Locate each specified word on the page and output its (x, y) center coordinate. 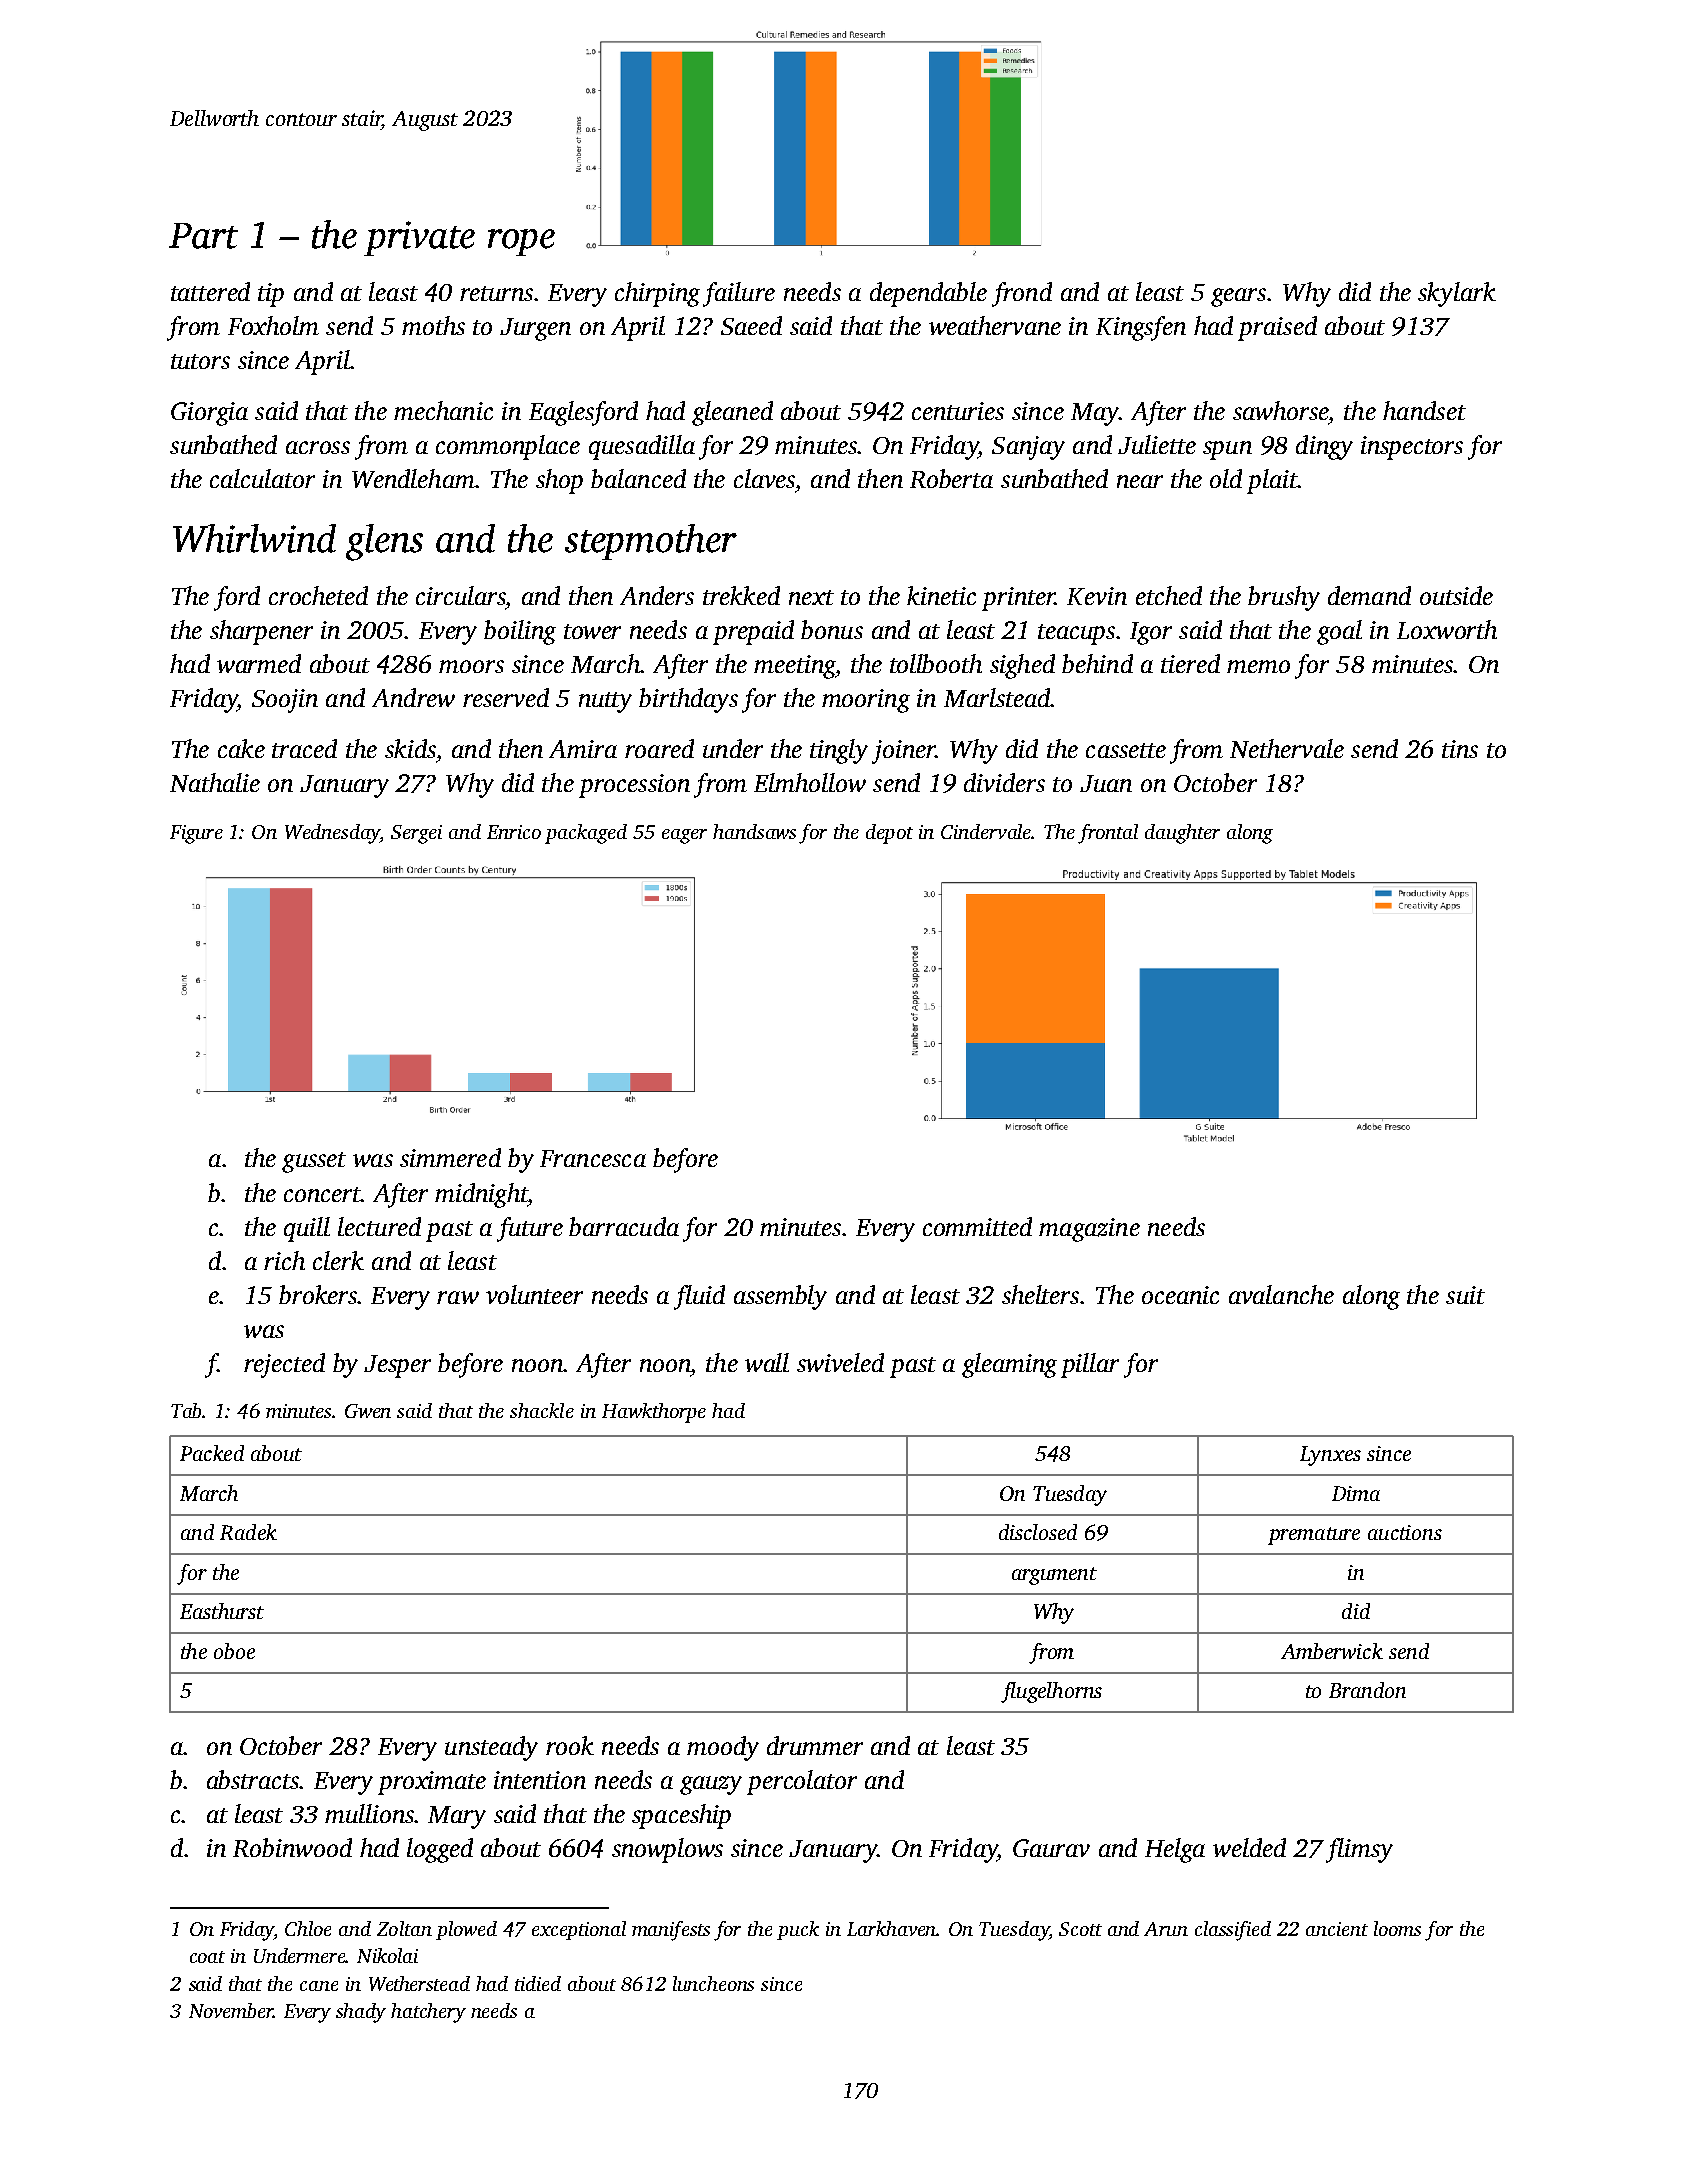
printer (1018, 599)
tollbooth (936, 663)
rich (284, 1260)
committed (977, 1226)
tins (1460, 749)
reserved (506, 697)
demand (1369, 595)
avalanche (1281, 1294)
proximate (432, 1783)
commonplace (508, 447)
